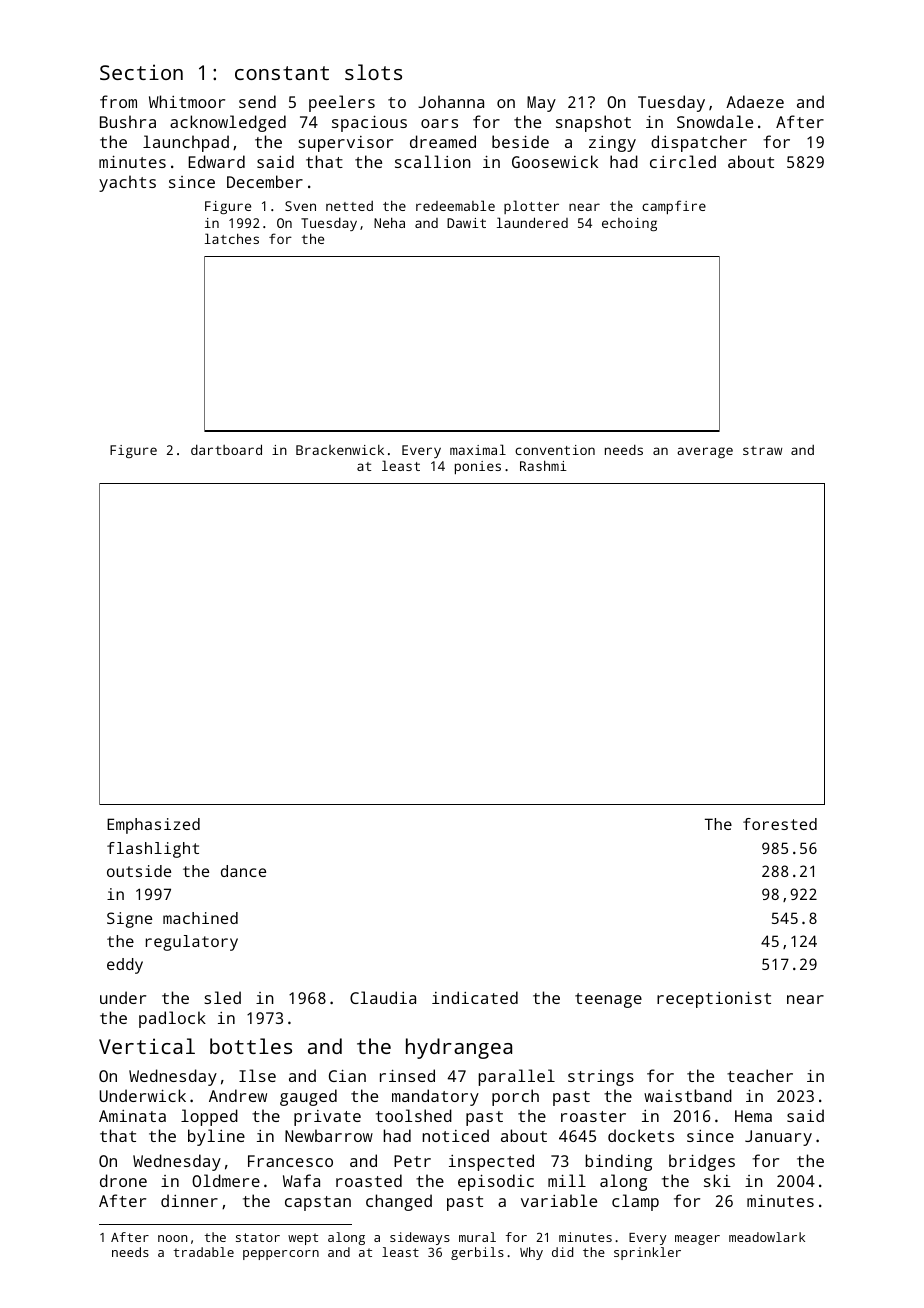  What do you see at coordinates (141, 72) in the page?
I see `Section` at bounding box center [141, 72].
